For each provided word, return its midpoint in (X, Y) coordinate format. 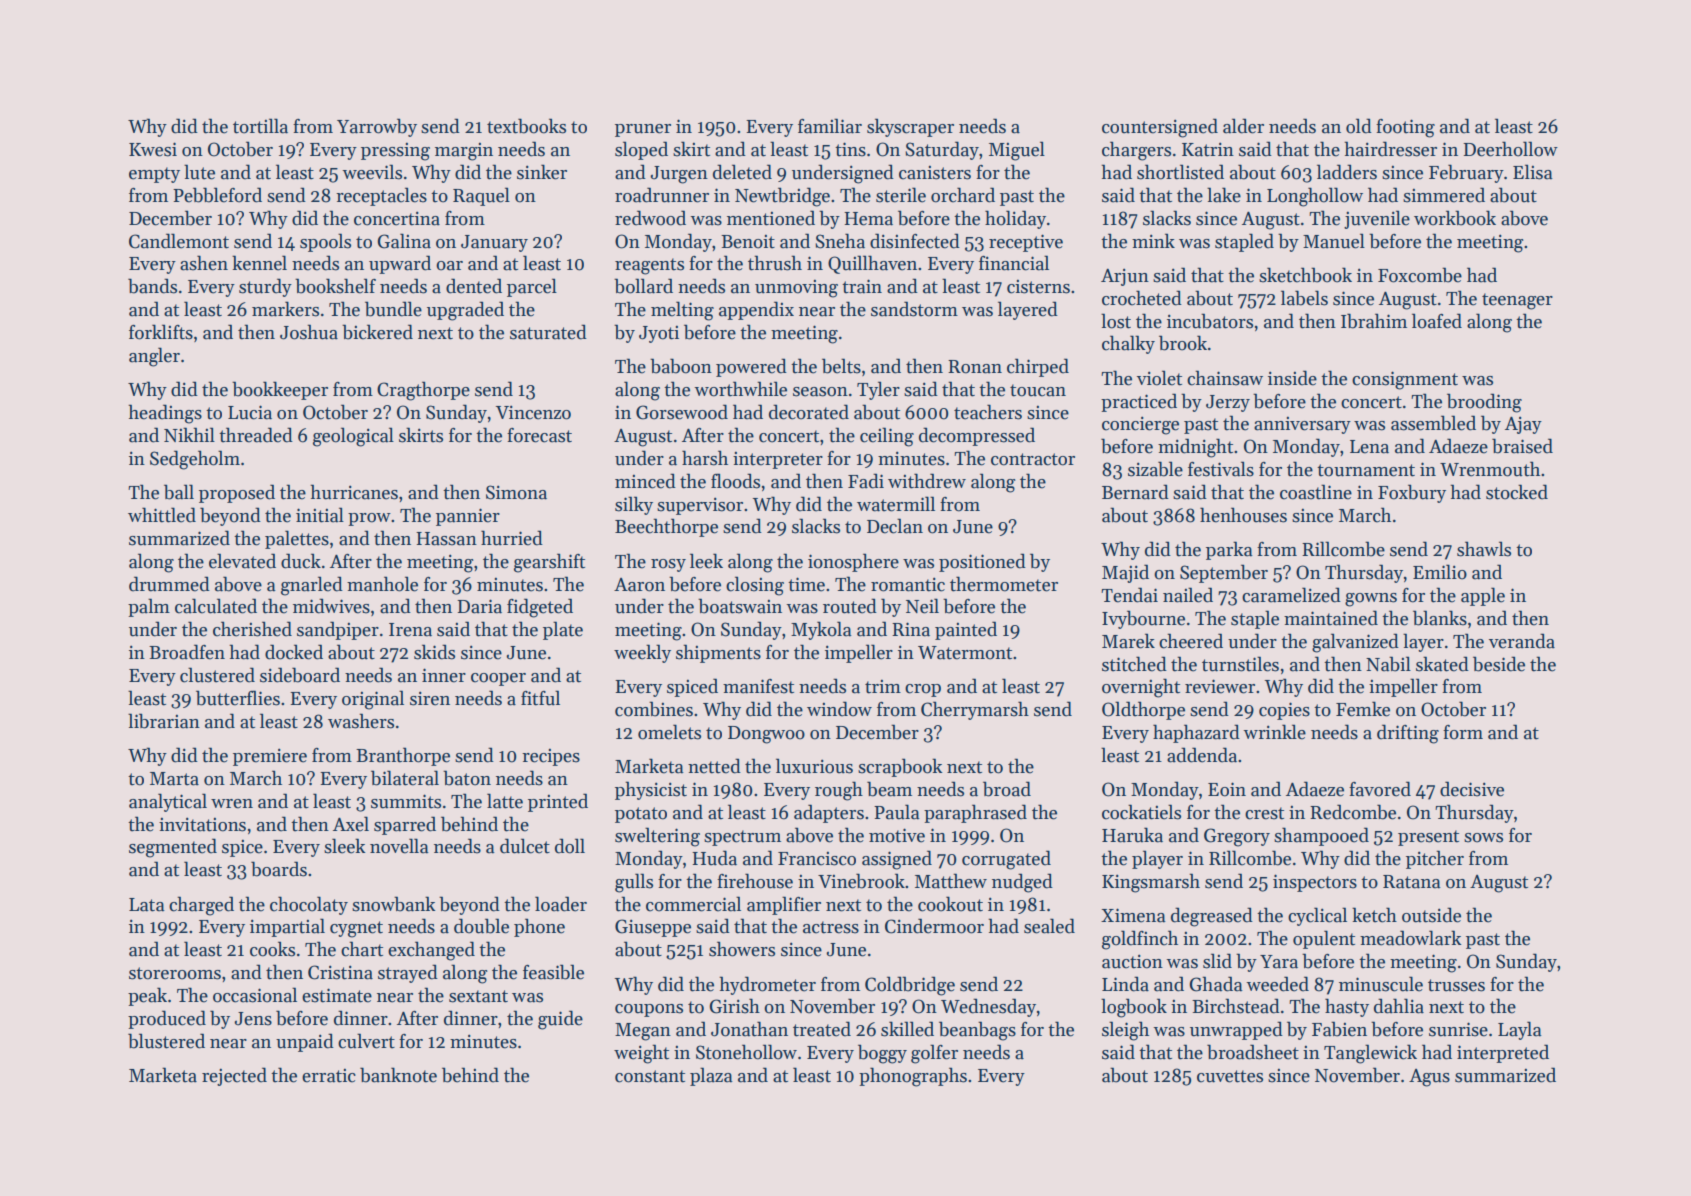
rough (839, 791)
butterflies (238, 698)
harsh (705, 458)
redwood (650, 218)
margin (464, 152)
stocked (1517, 492)
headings (165, 414)
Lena (1369, 447)
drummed (169, 584)
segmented (173, 848)
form (1463, 732)
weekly (642, 653)
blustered (166, 1041)
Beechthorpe (666, 527)
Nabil (1388, 664)
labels (1304, 298)
